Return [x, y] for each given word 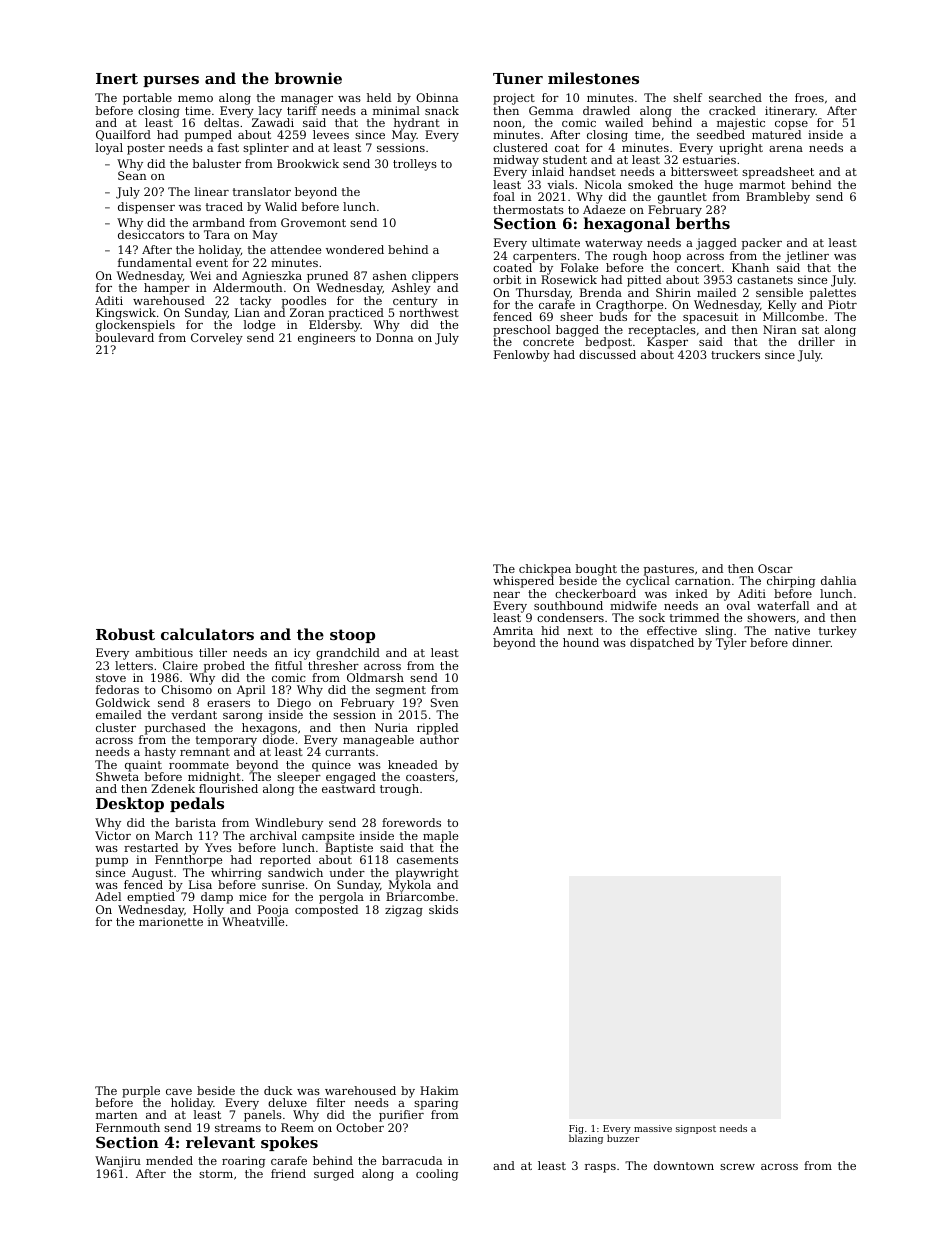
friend [288, 1173]
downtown [684, 1165]
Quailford [123, 135]
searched [735, 97]
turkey [838, 632]
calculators [207, 634]
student [565, 159]
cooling [437, 1175]
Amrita [513, 630]
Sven [445, 702]
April [251, 691]
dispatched [662, 644]
